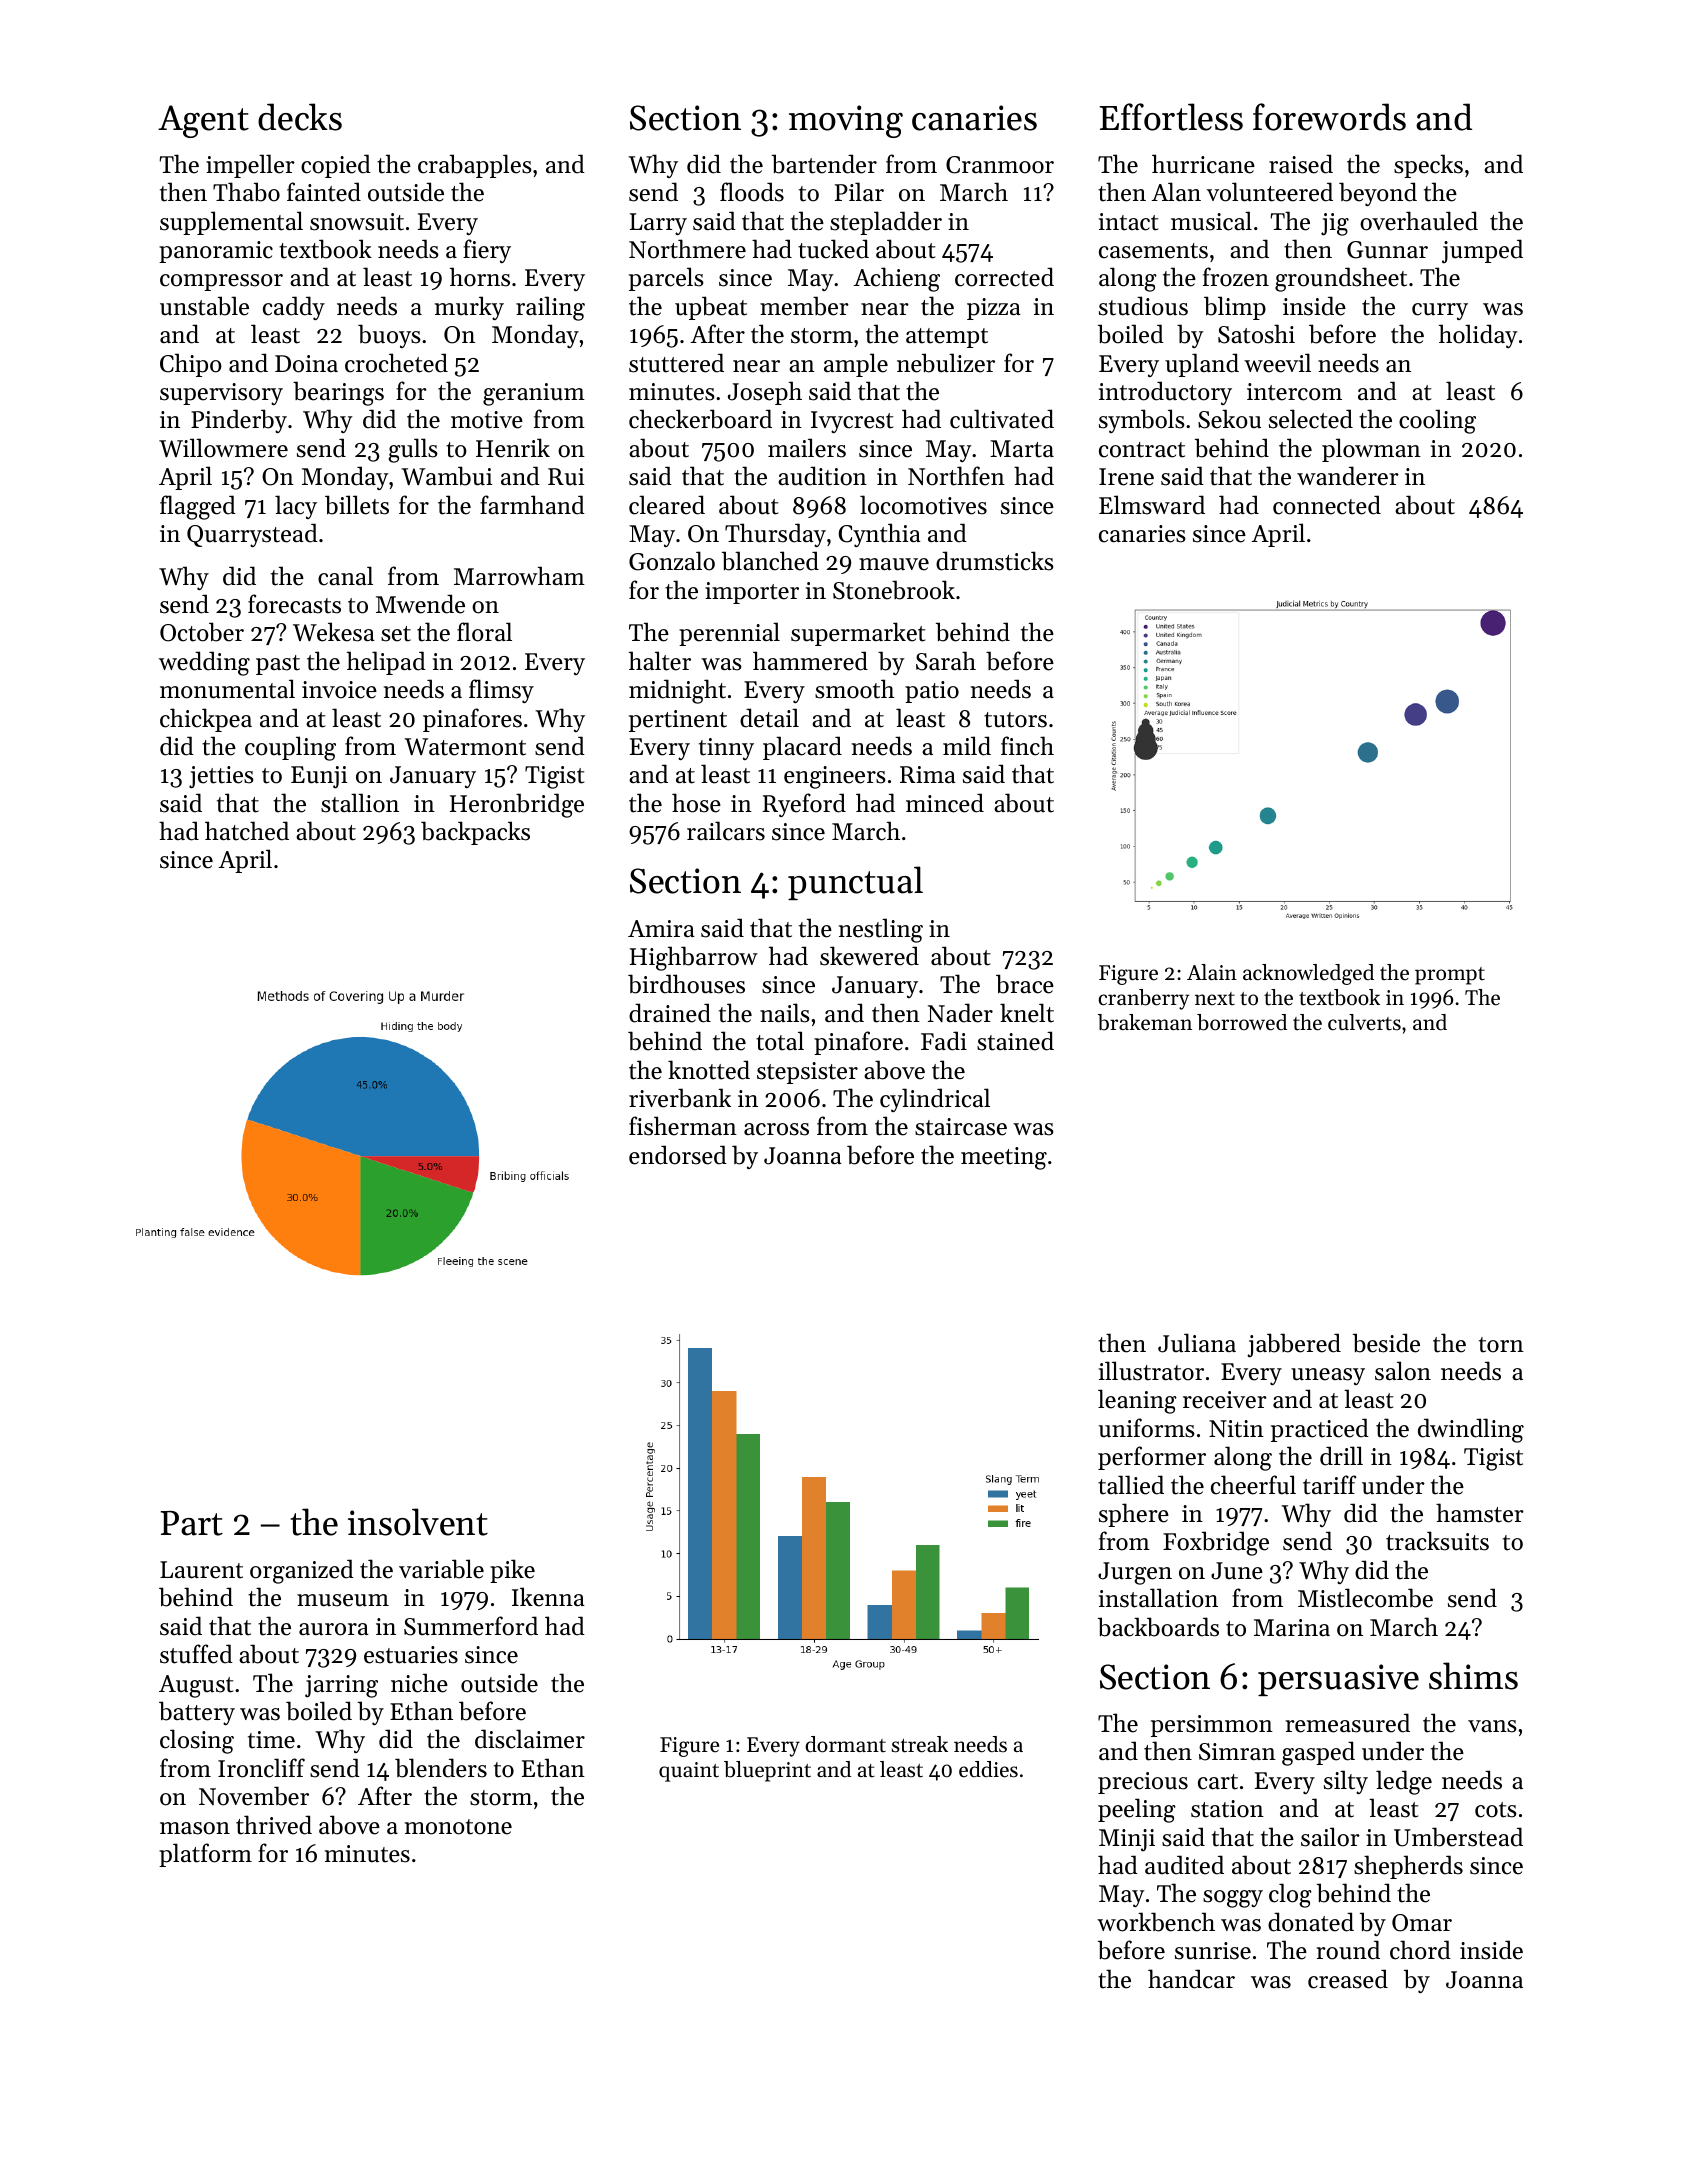 The image size is (1683, 2178). What do you see at coordinates (1171, 117) in the screenshot?
I see `Effortless` at bounding box center [1171, 117].
